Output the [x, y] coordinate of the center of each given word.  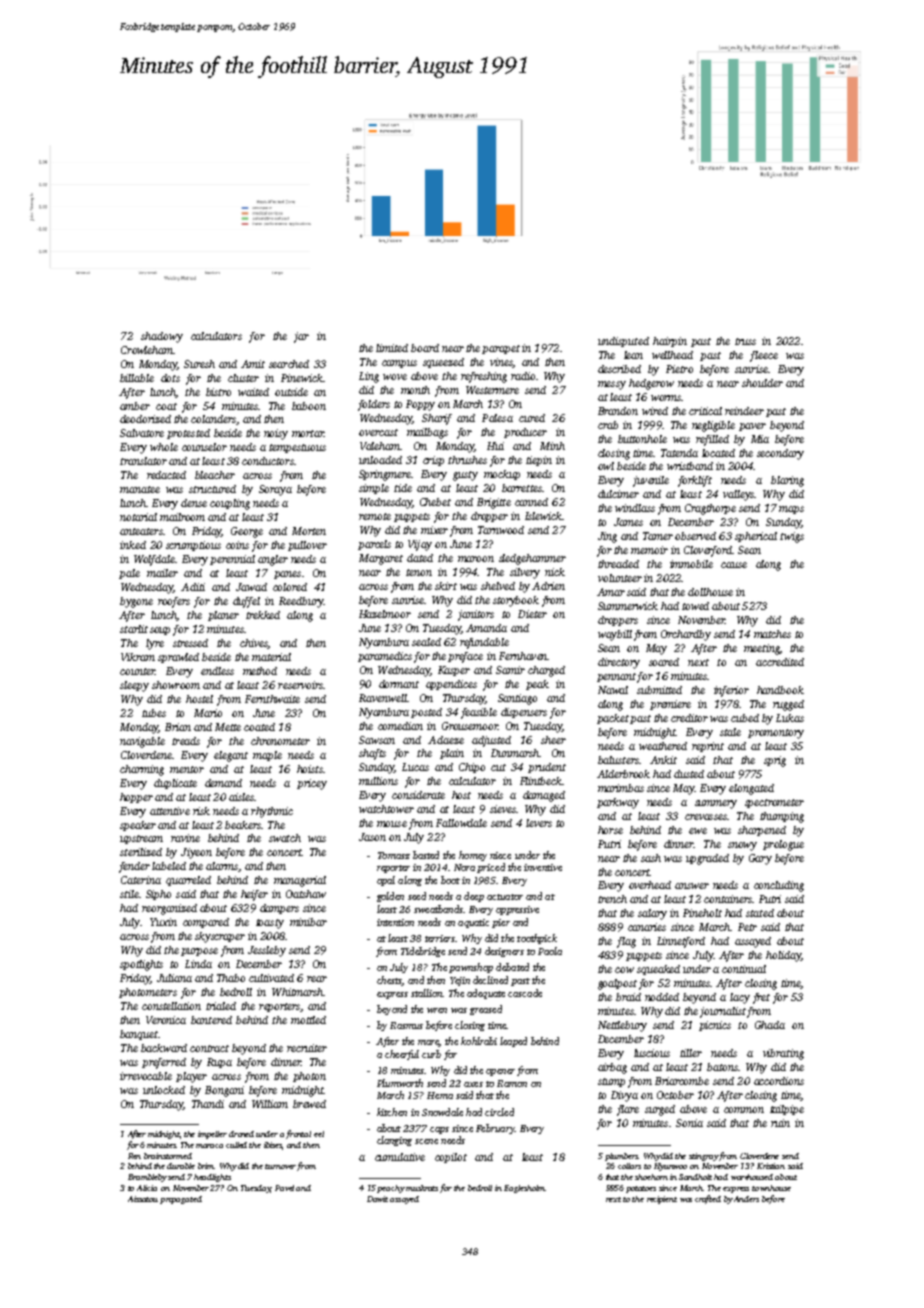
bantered [211, 1020]
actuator [505, 897]
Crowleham [147, 350]
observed [695, 536]
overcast [378, 432]
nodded [662, 997]
